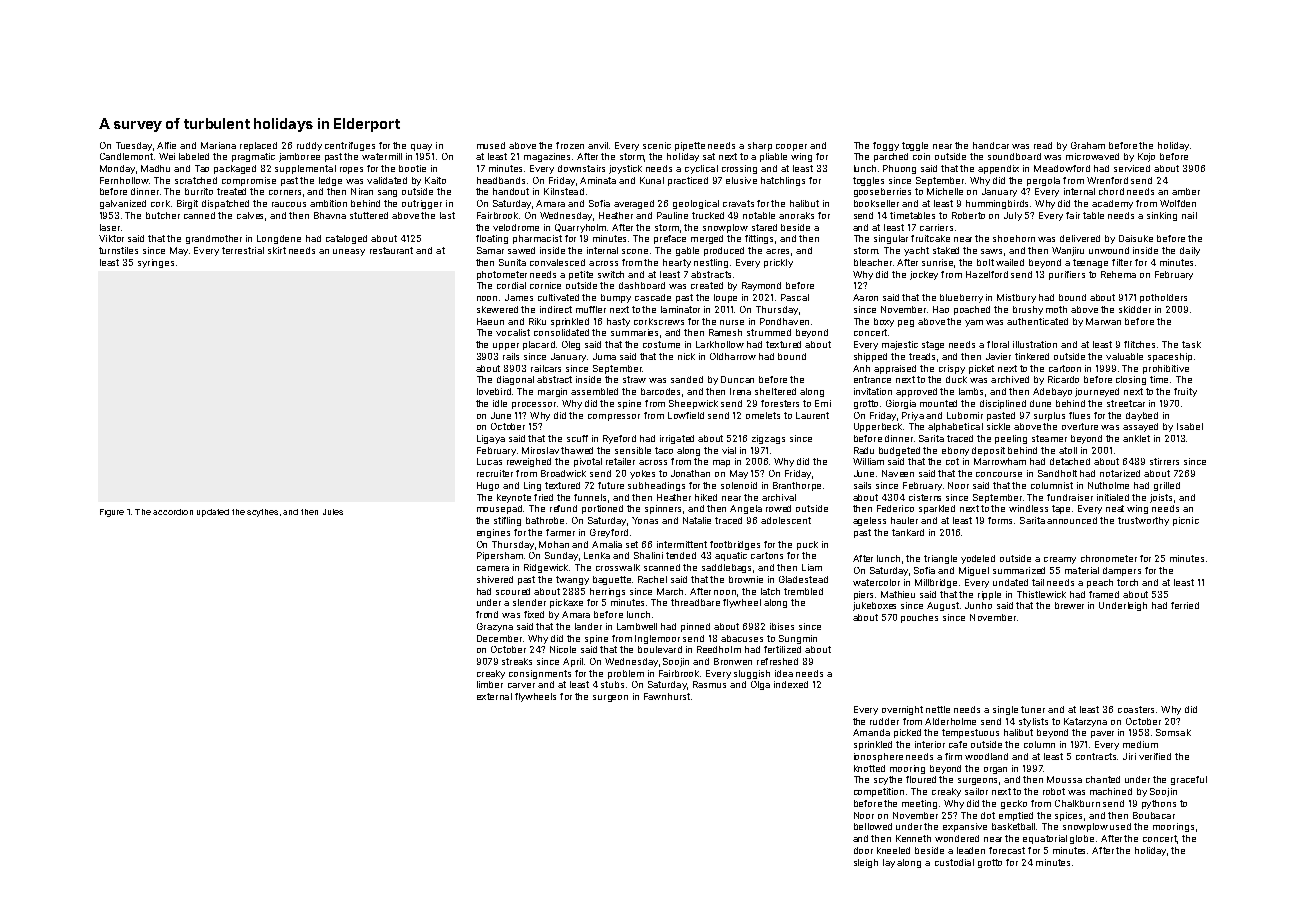 This image has width=1308, height=924. I want to click on potholders, so click(1163, 298).
